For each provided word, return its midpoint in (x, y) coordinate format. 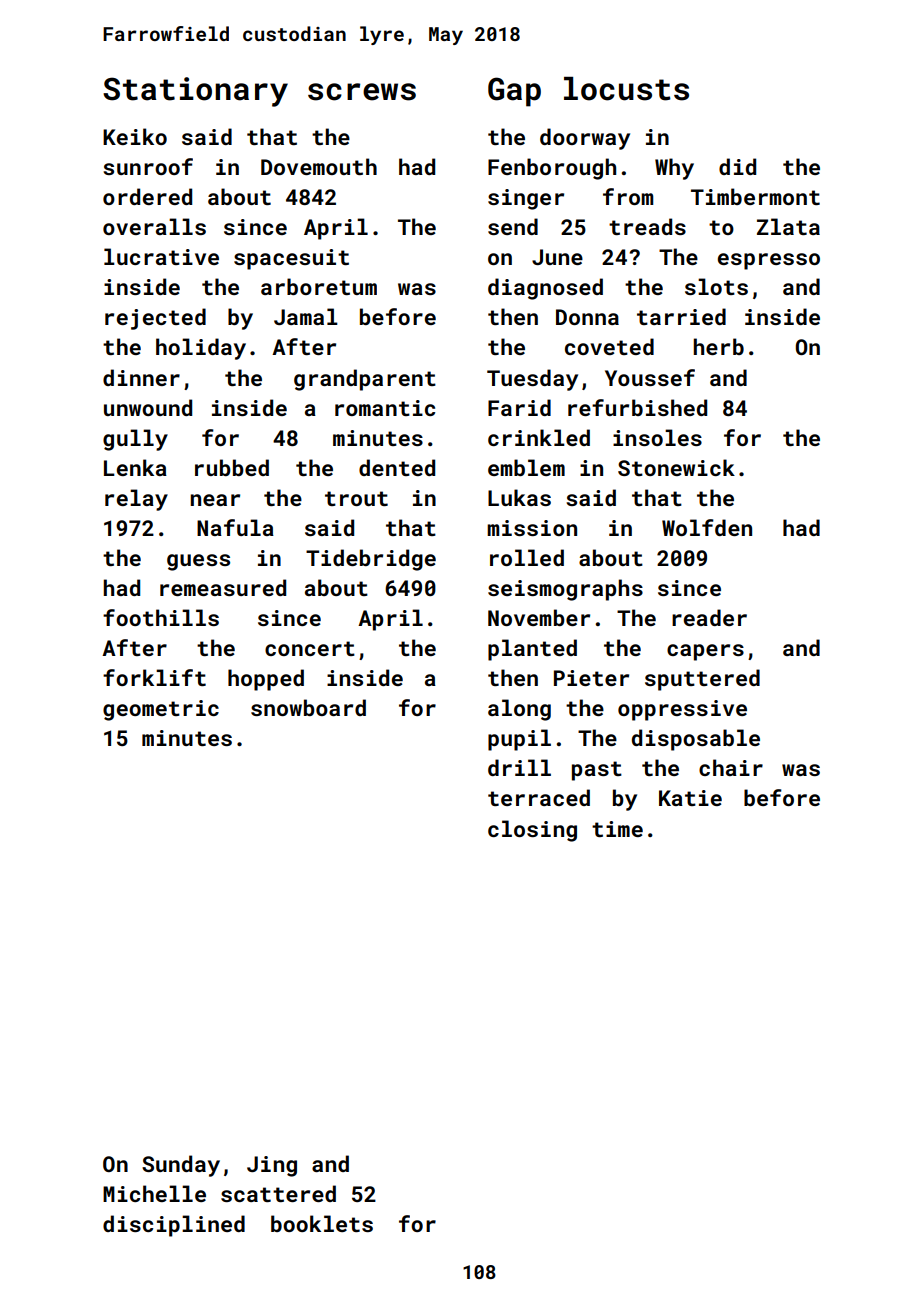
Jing (272, 1166)
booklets (322, 1223)
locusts (626, 89)
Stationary (195, 92)
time (617, 829)
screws (362, 92)
